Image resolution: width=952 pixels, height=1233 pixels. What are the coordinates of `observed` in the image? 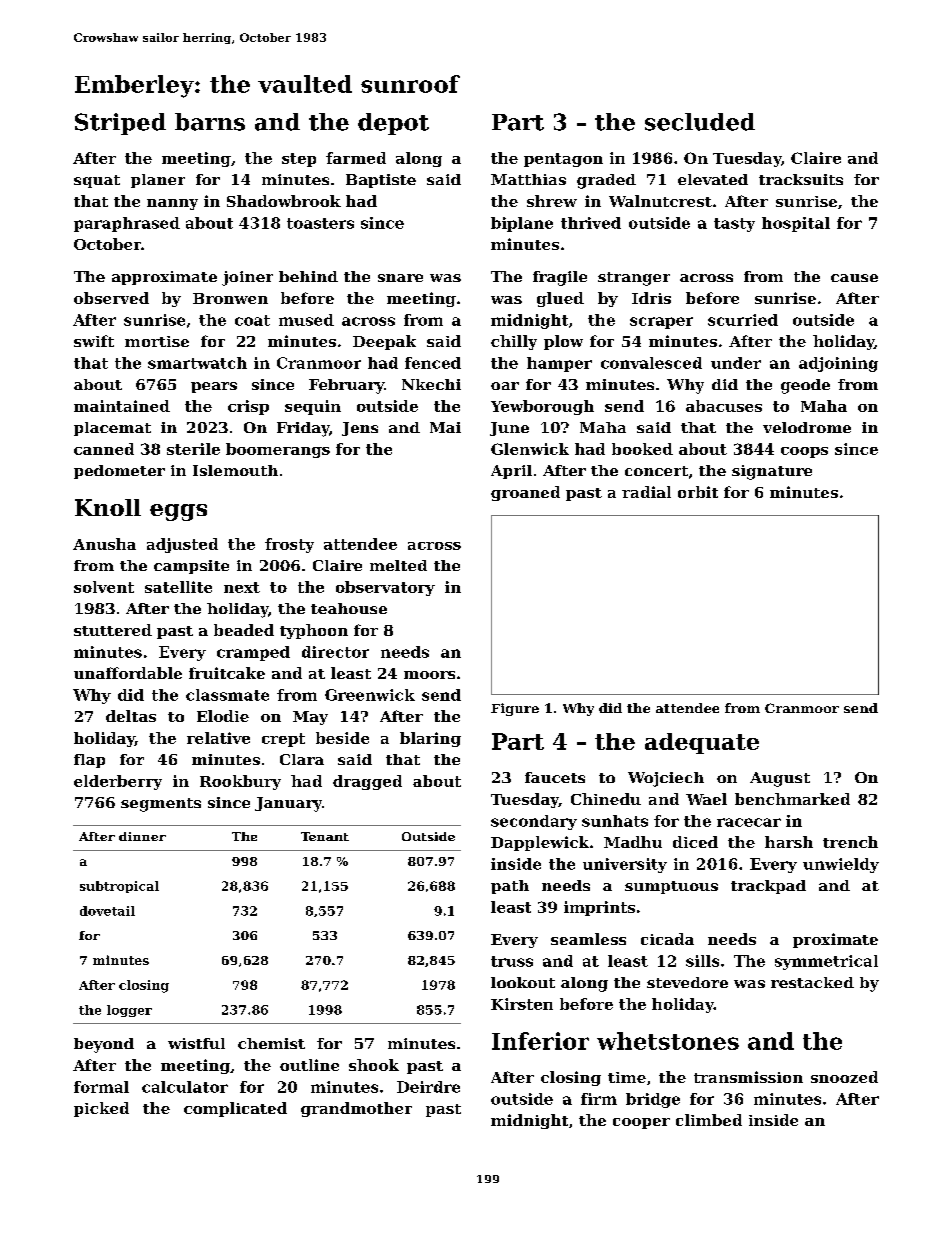 It's located at (111, 298).
